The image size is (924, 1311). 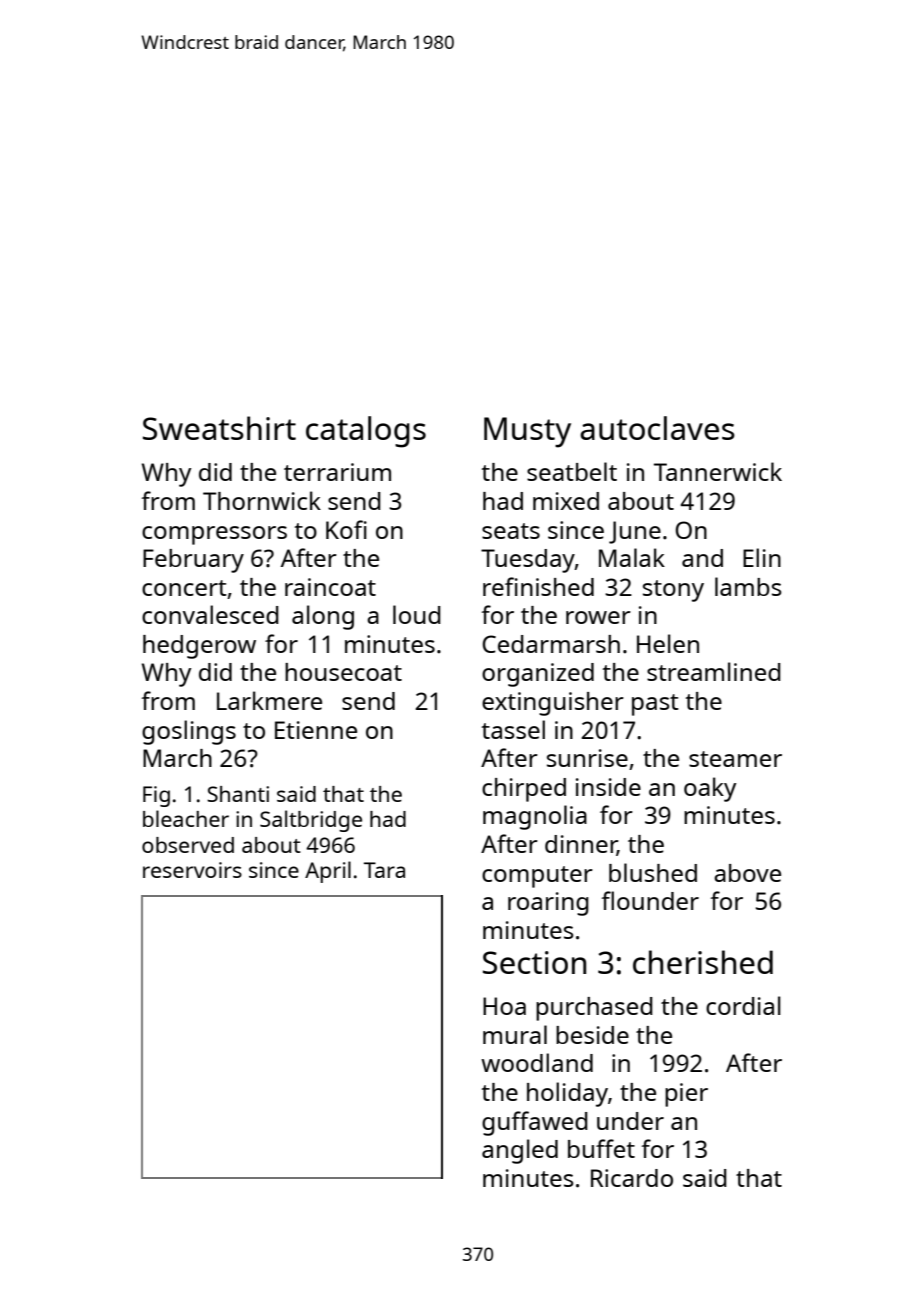 I want to click on Musty, so click(x=527, y=432).
